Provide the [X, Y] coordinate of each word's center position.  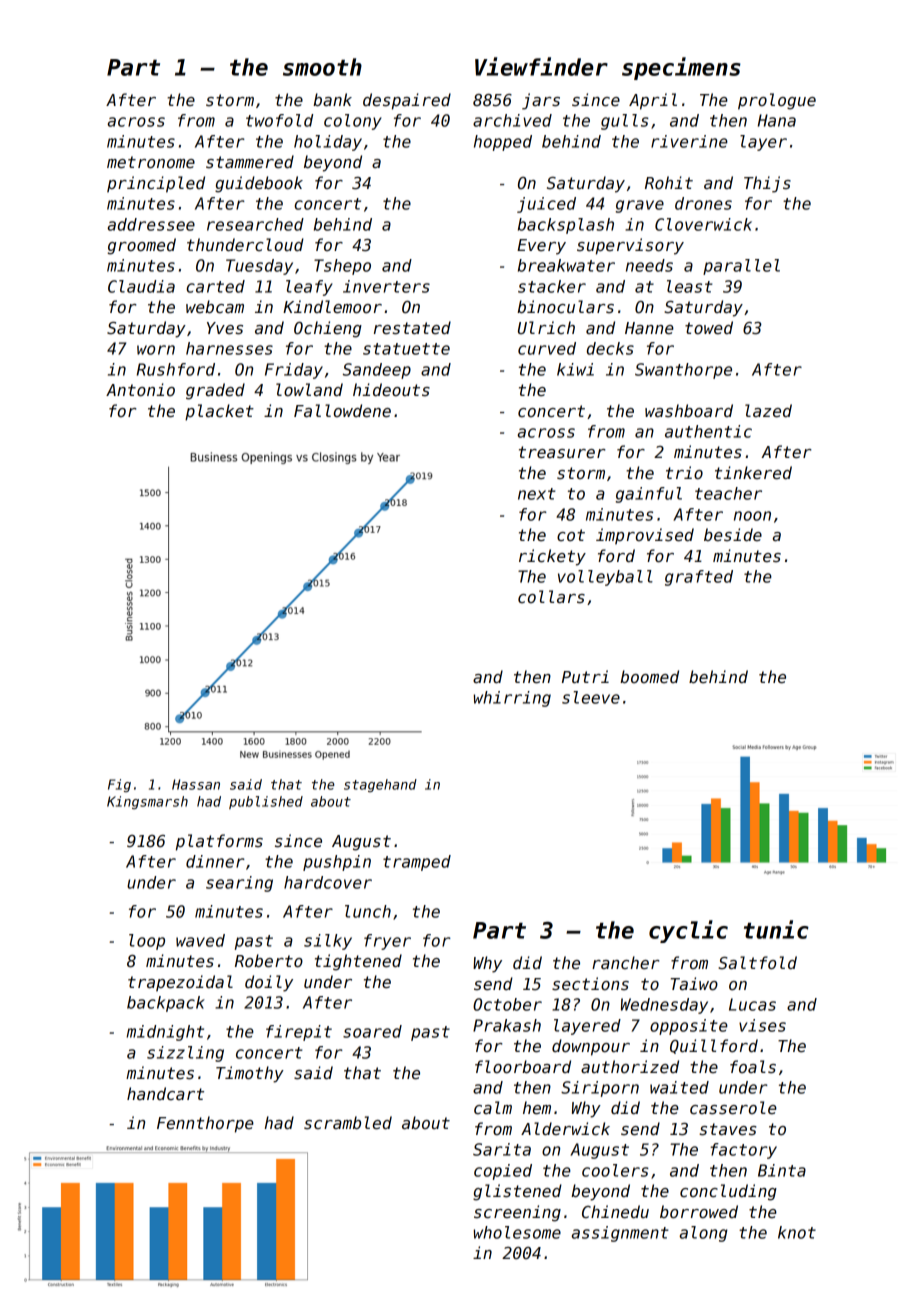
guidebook [259, 184]
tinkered [753, 473]
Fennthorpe [205, 1124]
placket [219, 412]
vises [762, 1025]
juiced [546, 205]
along [703, 1234]
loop [147, 942]
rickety [552, 557]
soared [372, 1031]
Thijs [767, 184]
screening [517, 1213]
